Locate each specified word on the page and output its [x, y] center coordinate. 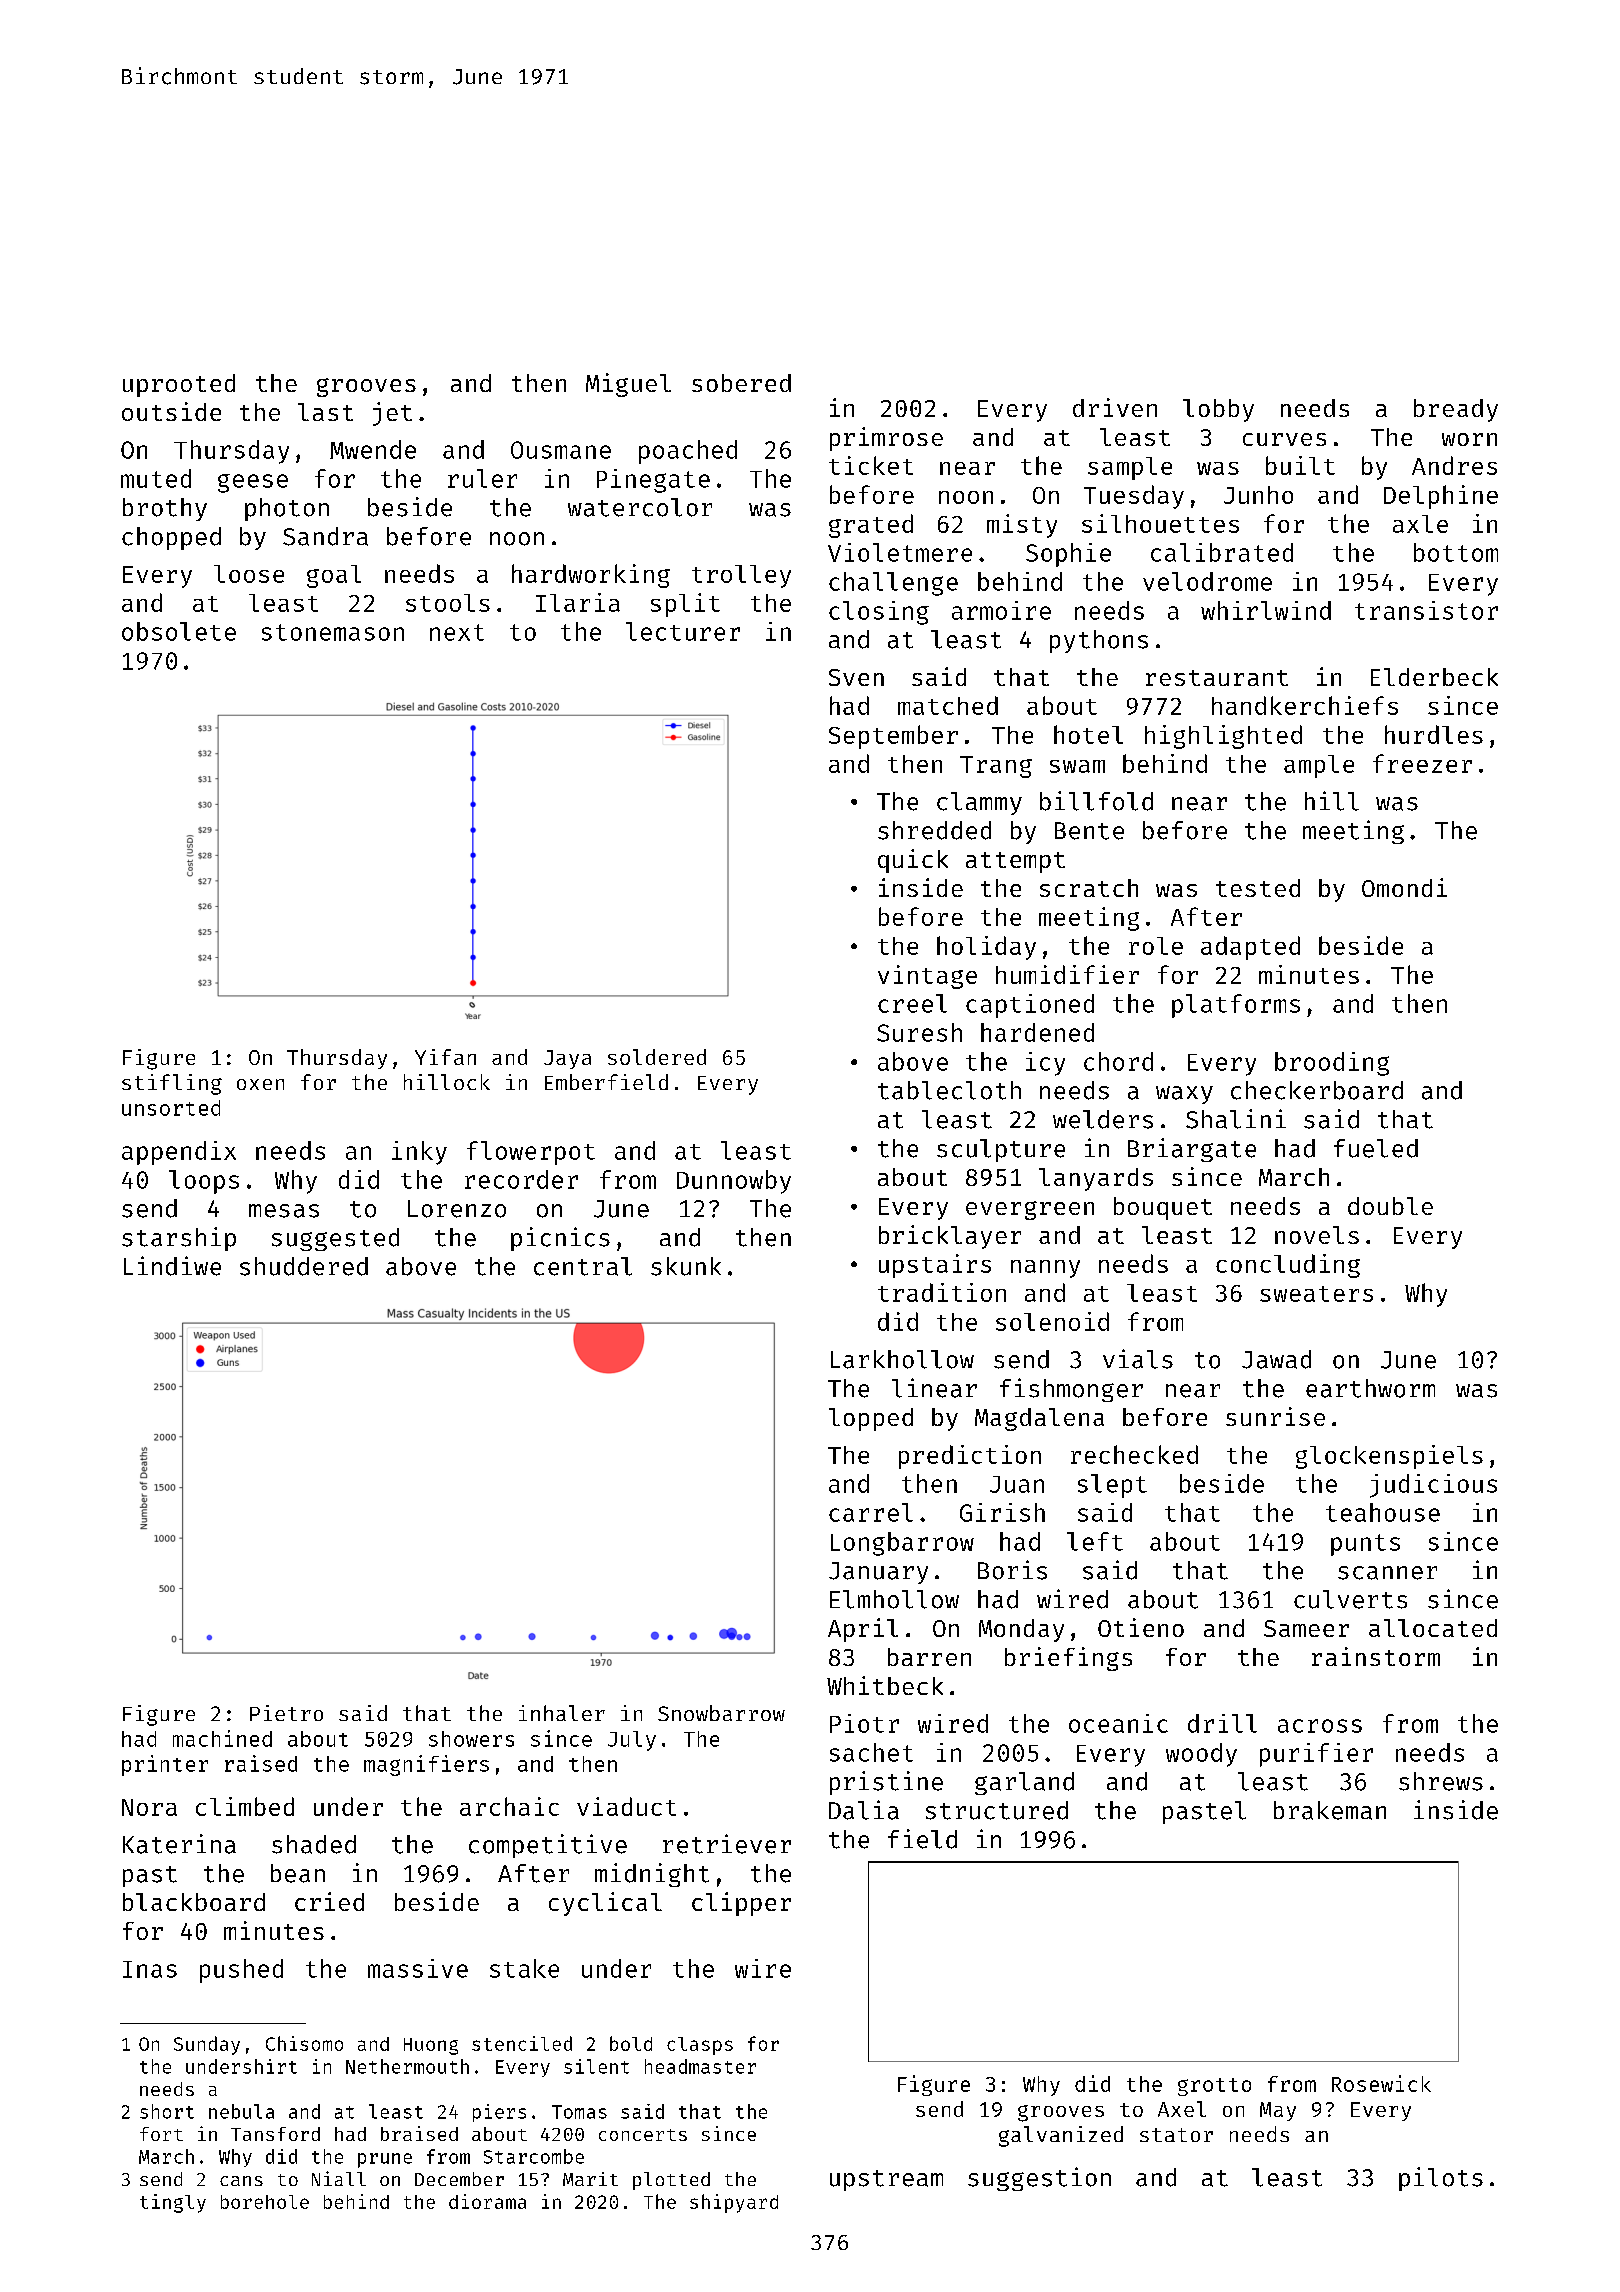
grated [871, 526]
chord [1118, 1061]
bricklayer [950, 1237]
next [457, 632]
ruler [482, 478]
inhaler [562, 1713]
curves [1284, 439]
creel [912, 1003]
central [583, 1266]
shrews [1441, 1781]
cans [241, 2181]
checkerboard [1317, 1090]
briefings [1068, 1659]
